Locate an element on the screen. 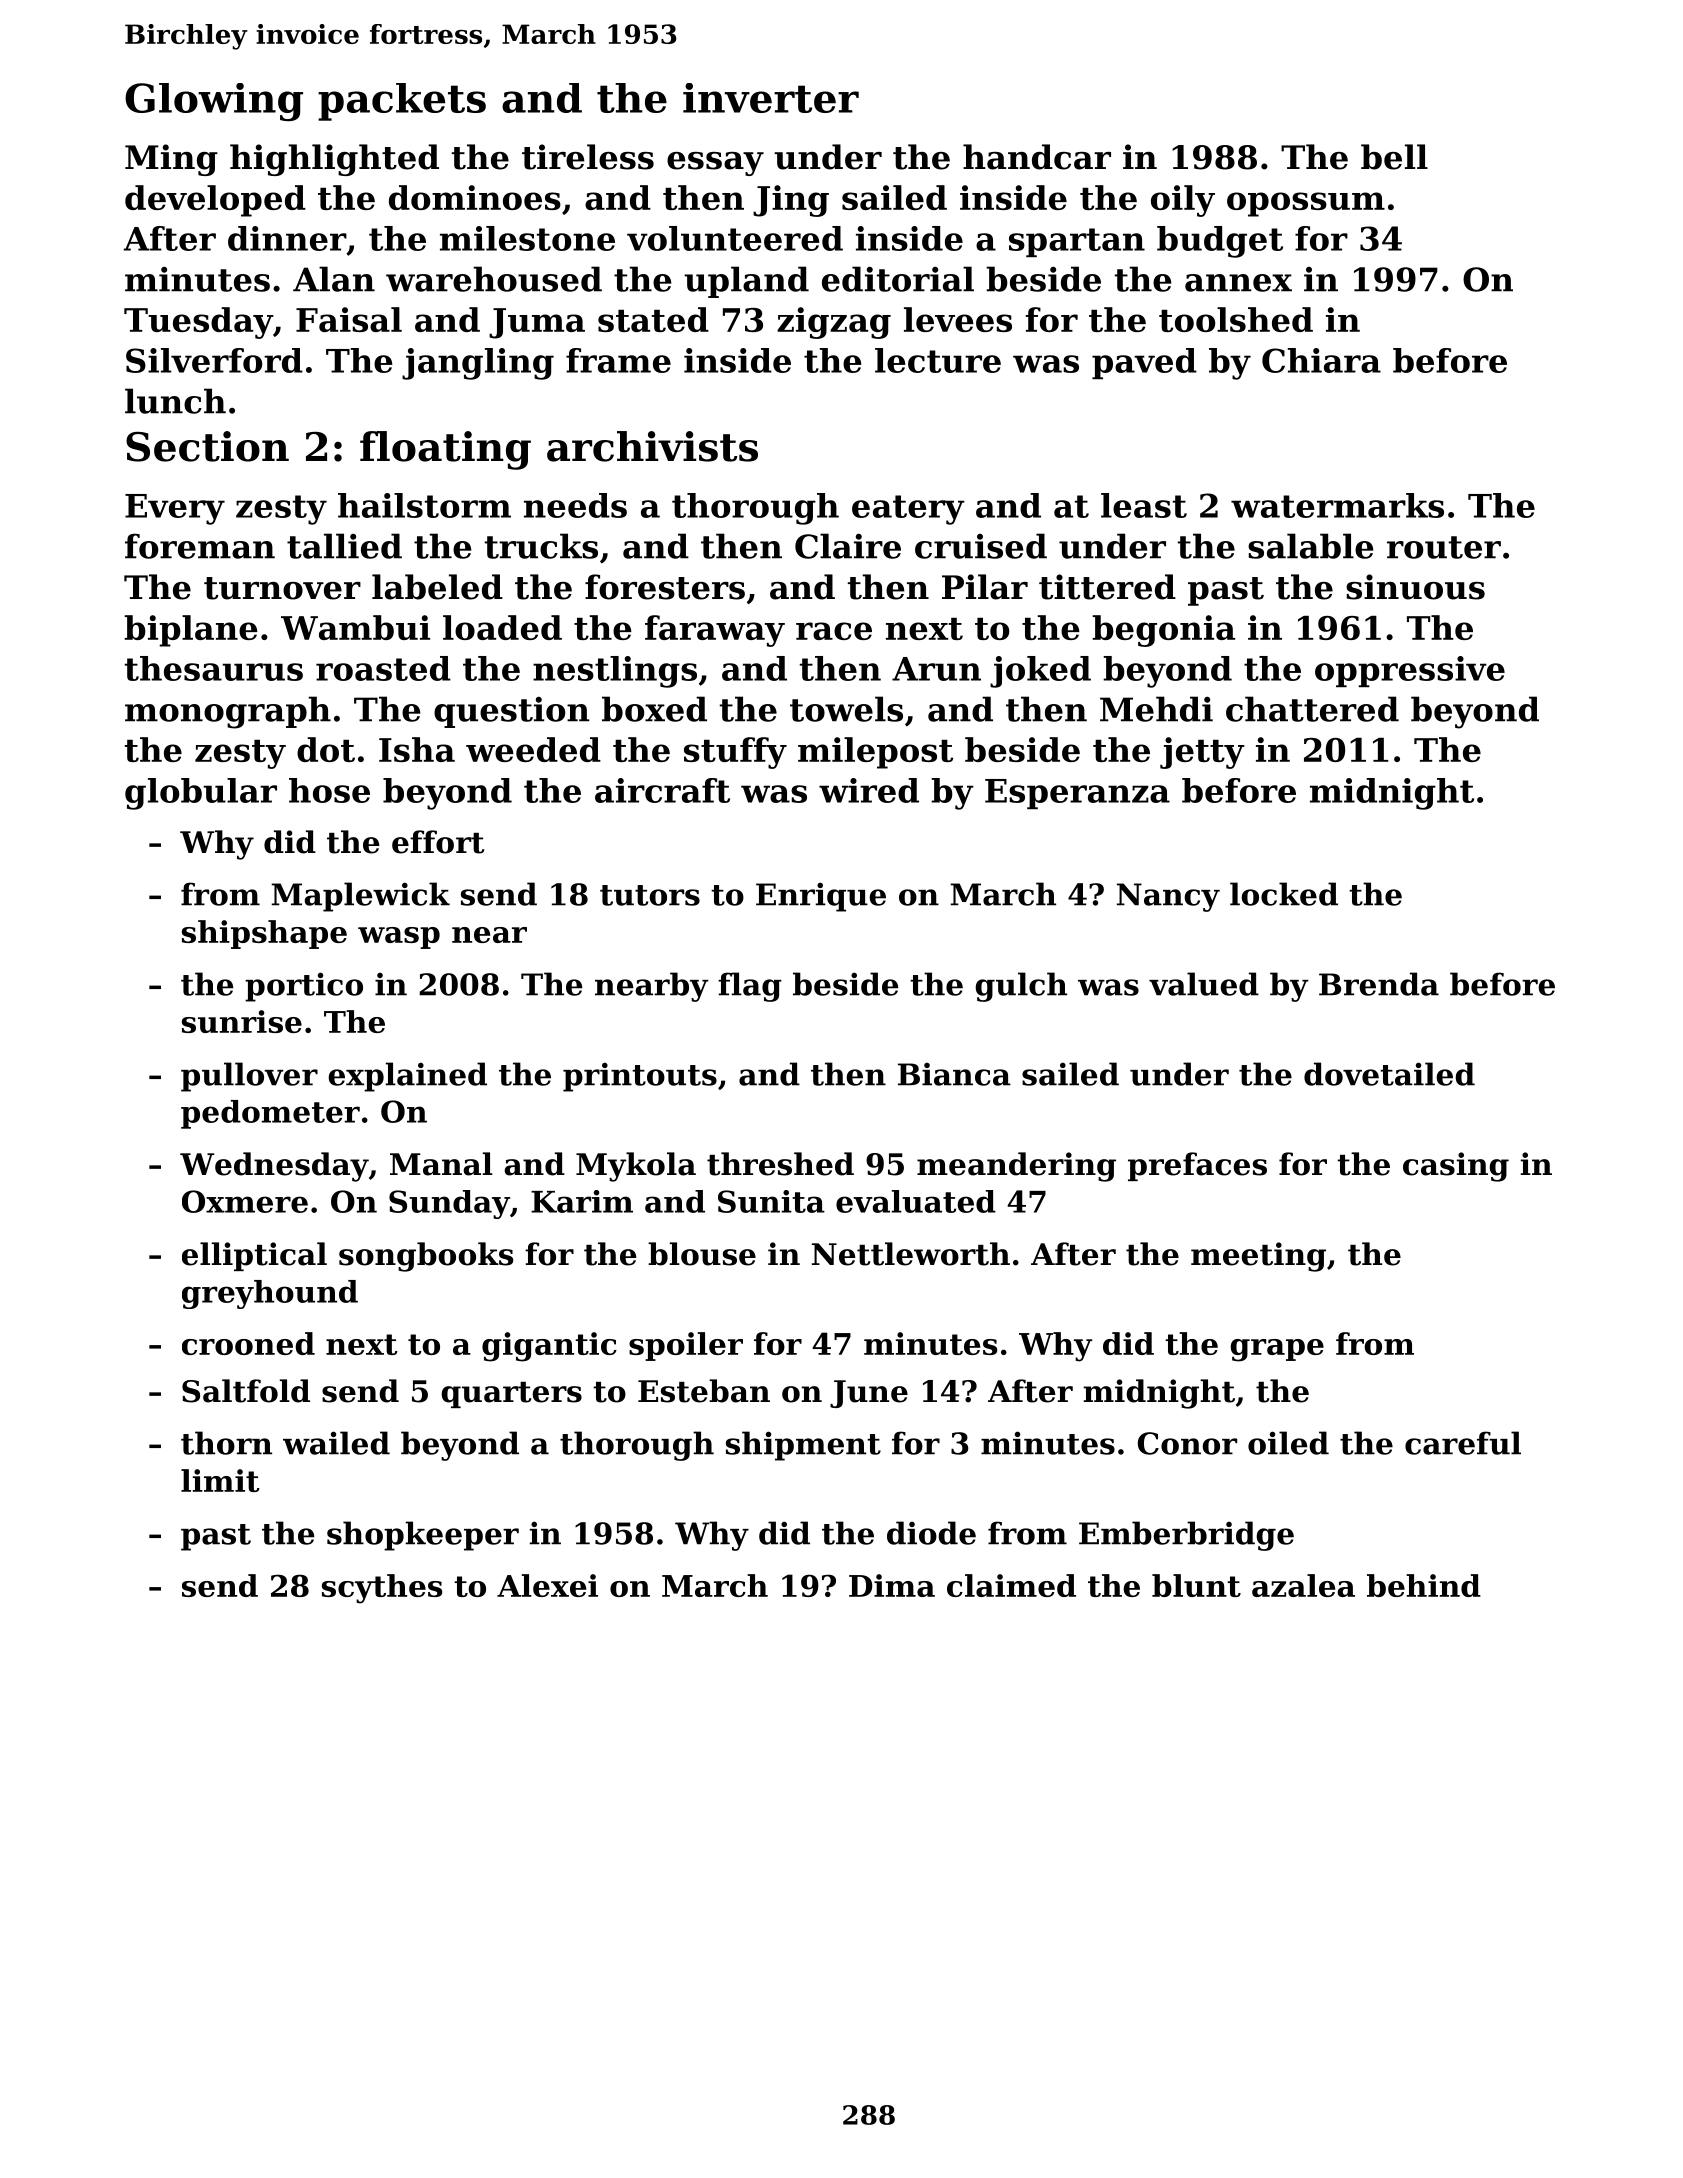 Image resolution: width=1683 pixels, height=2178 pixels. bell is located at coordinates (1394, 157).
